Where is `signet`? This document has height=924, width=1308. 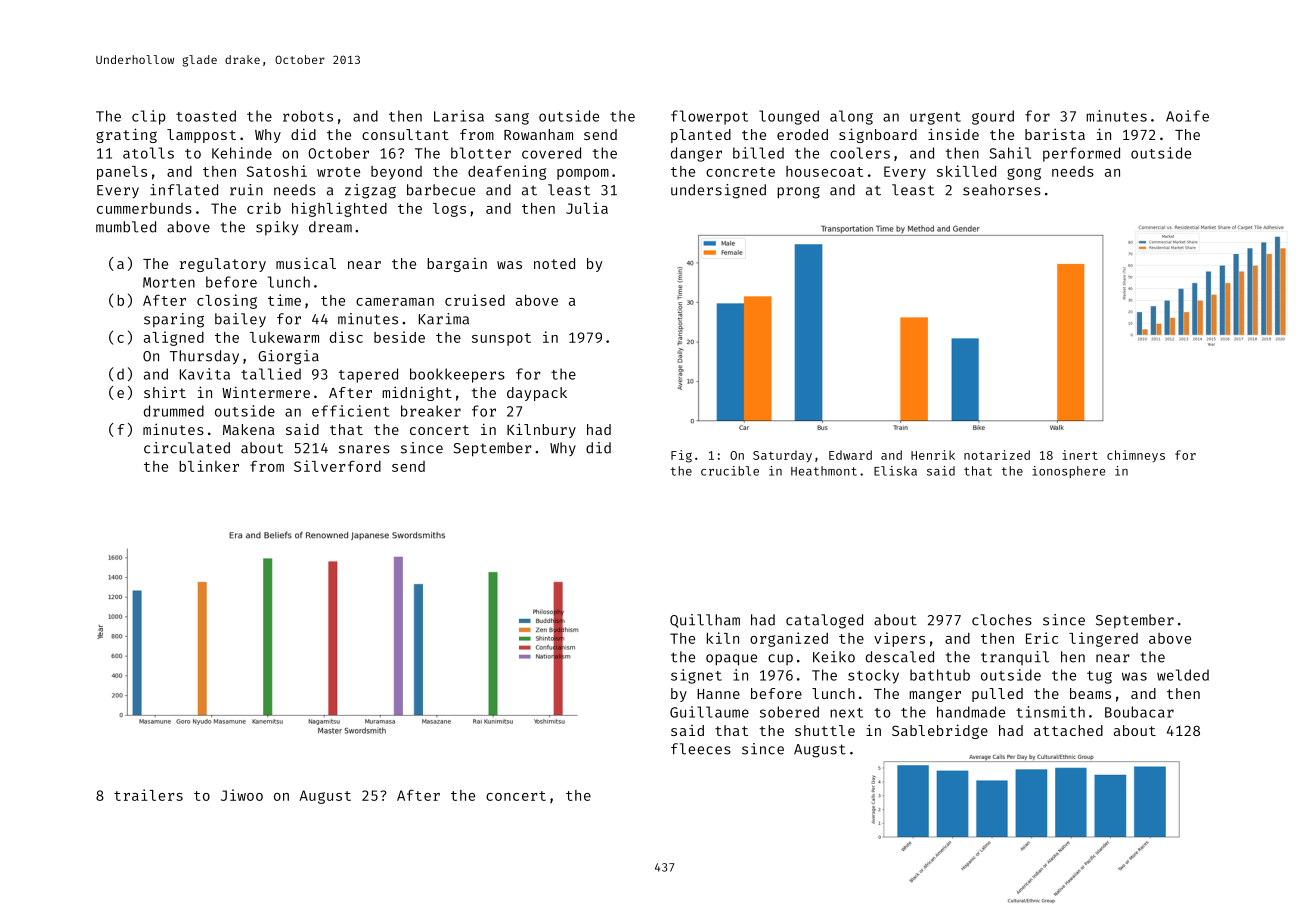 signet is located at coordinates (696, 676).
